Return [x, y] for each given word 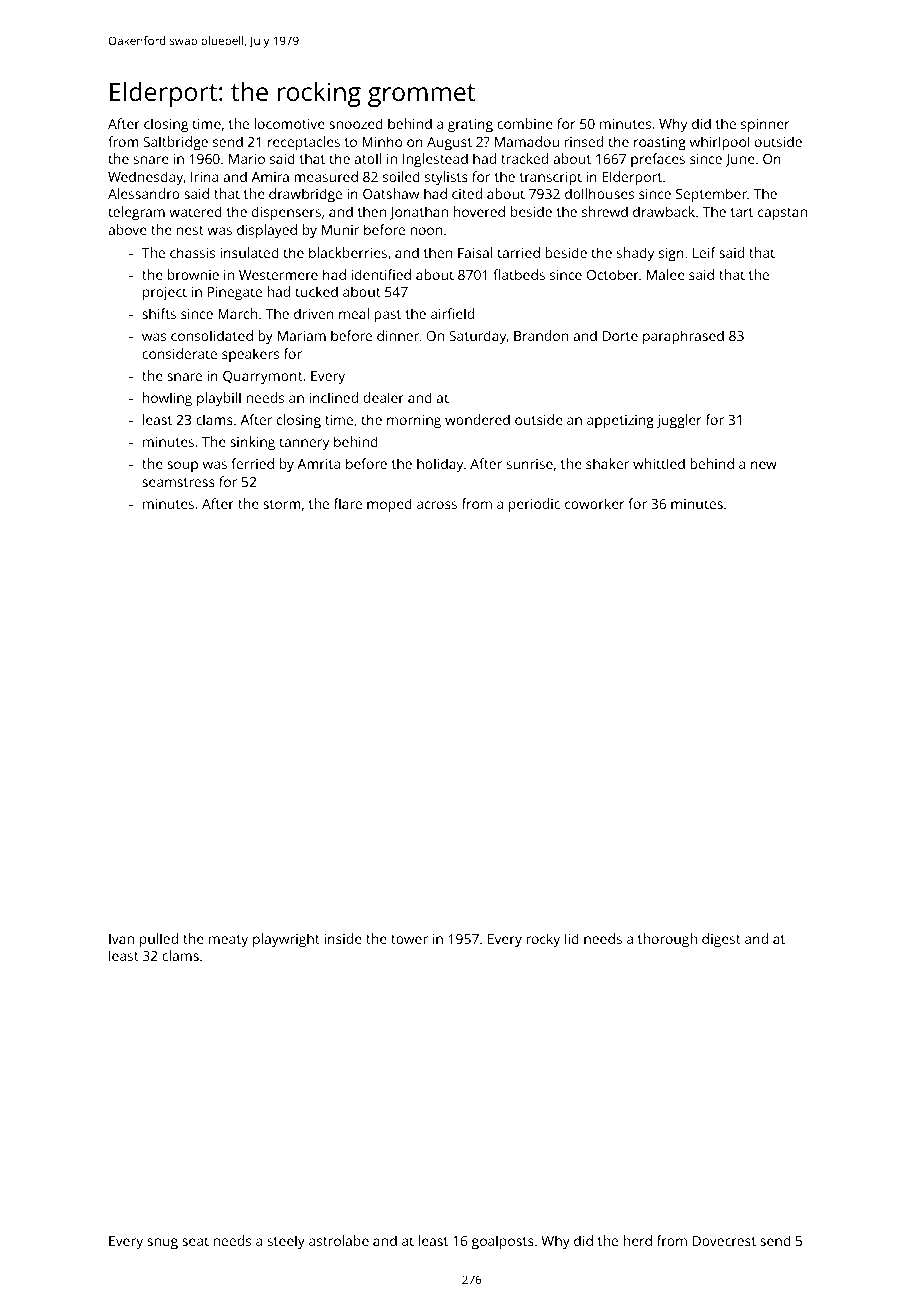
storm [282, 504]
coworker [595, 503]
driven [313, 313]
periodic [534, 505]
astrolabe [339, 1240]
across [437, 505]
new [764, 465]
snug [162, 1244]
